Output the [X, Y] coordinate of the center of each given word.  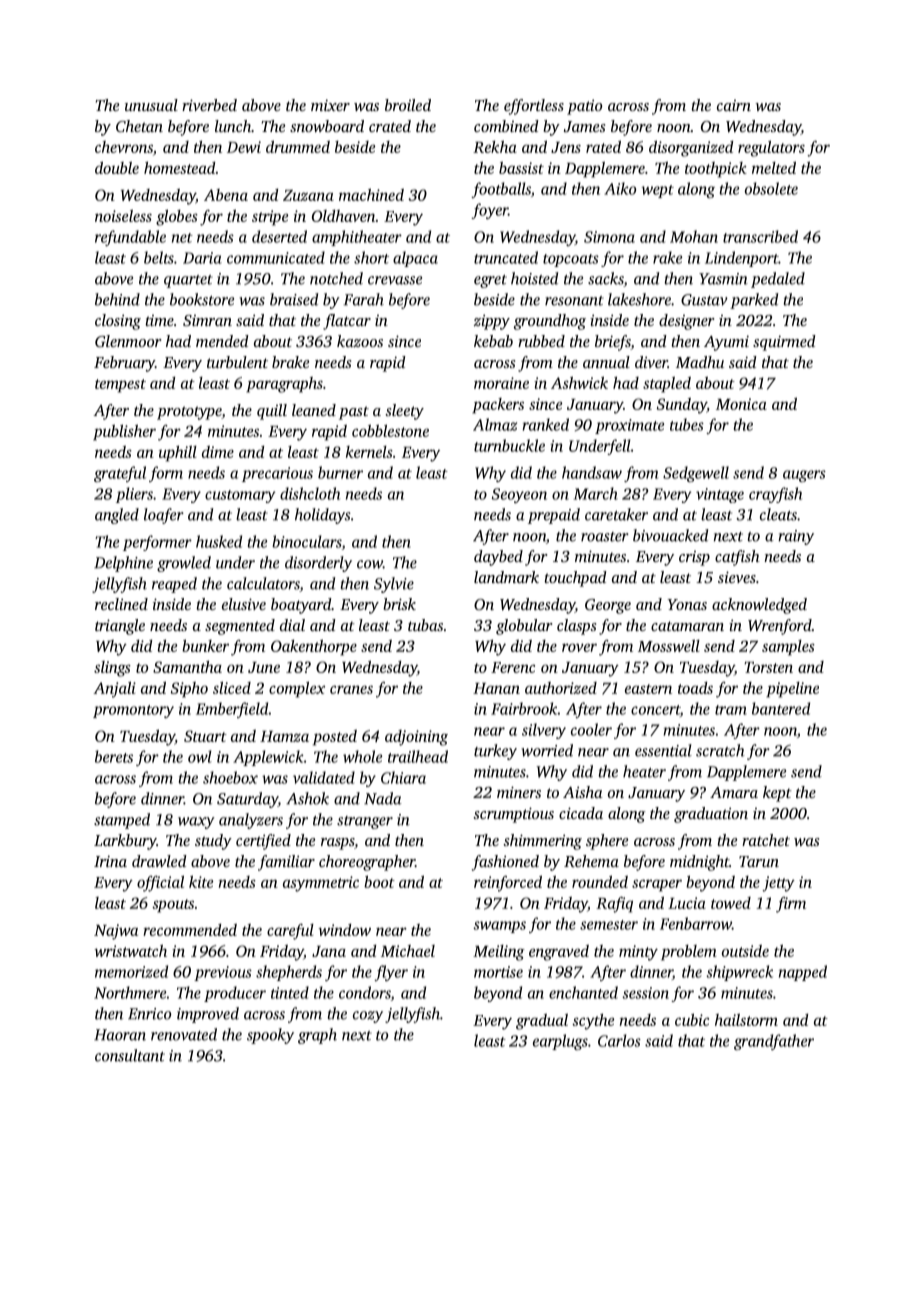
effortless [534, 107]
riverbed [209, 105]
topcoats [571, 260]
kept [777, 794]
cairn [734, 105]
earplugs [560, 1042]
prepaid [554, 516]
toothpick [716, 170]
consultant [130, 1055]
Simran [207, 320]
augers [804, 476]
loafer [164, 516]
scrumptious [513, 815]
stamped [122, 821]
